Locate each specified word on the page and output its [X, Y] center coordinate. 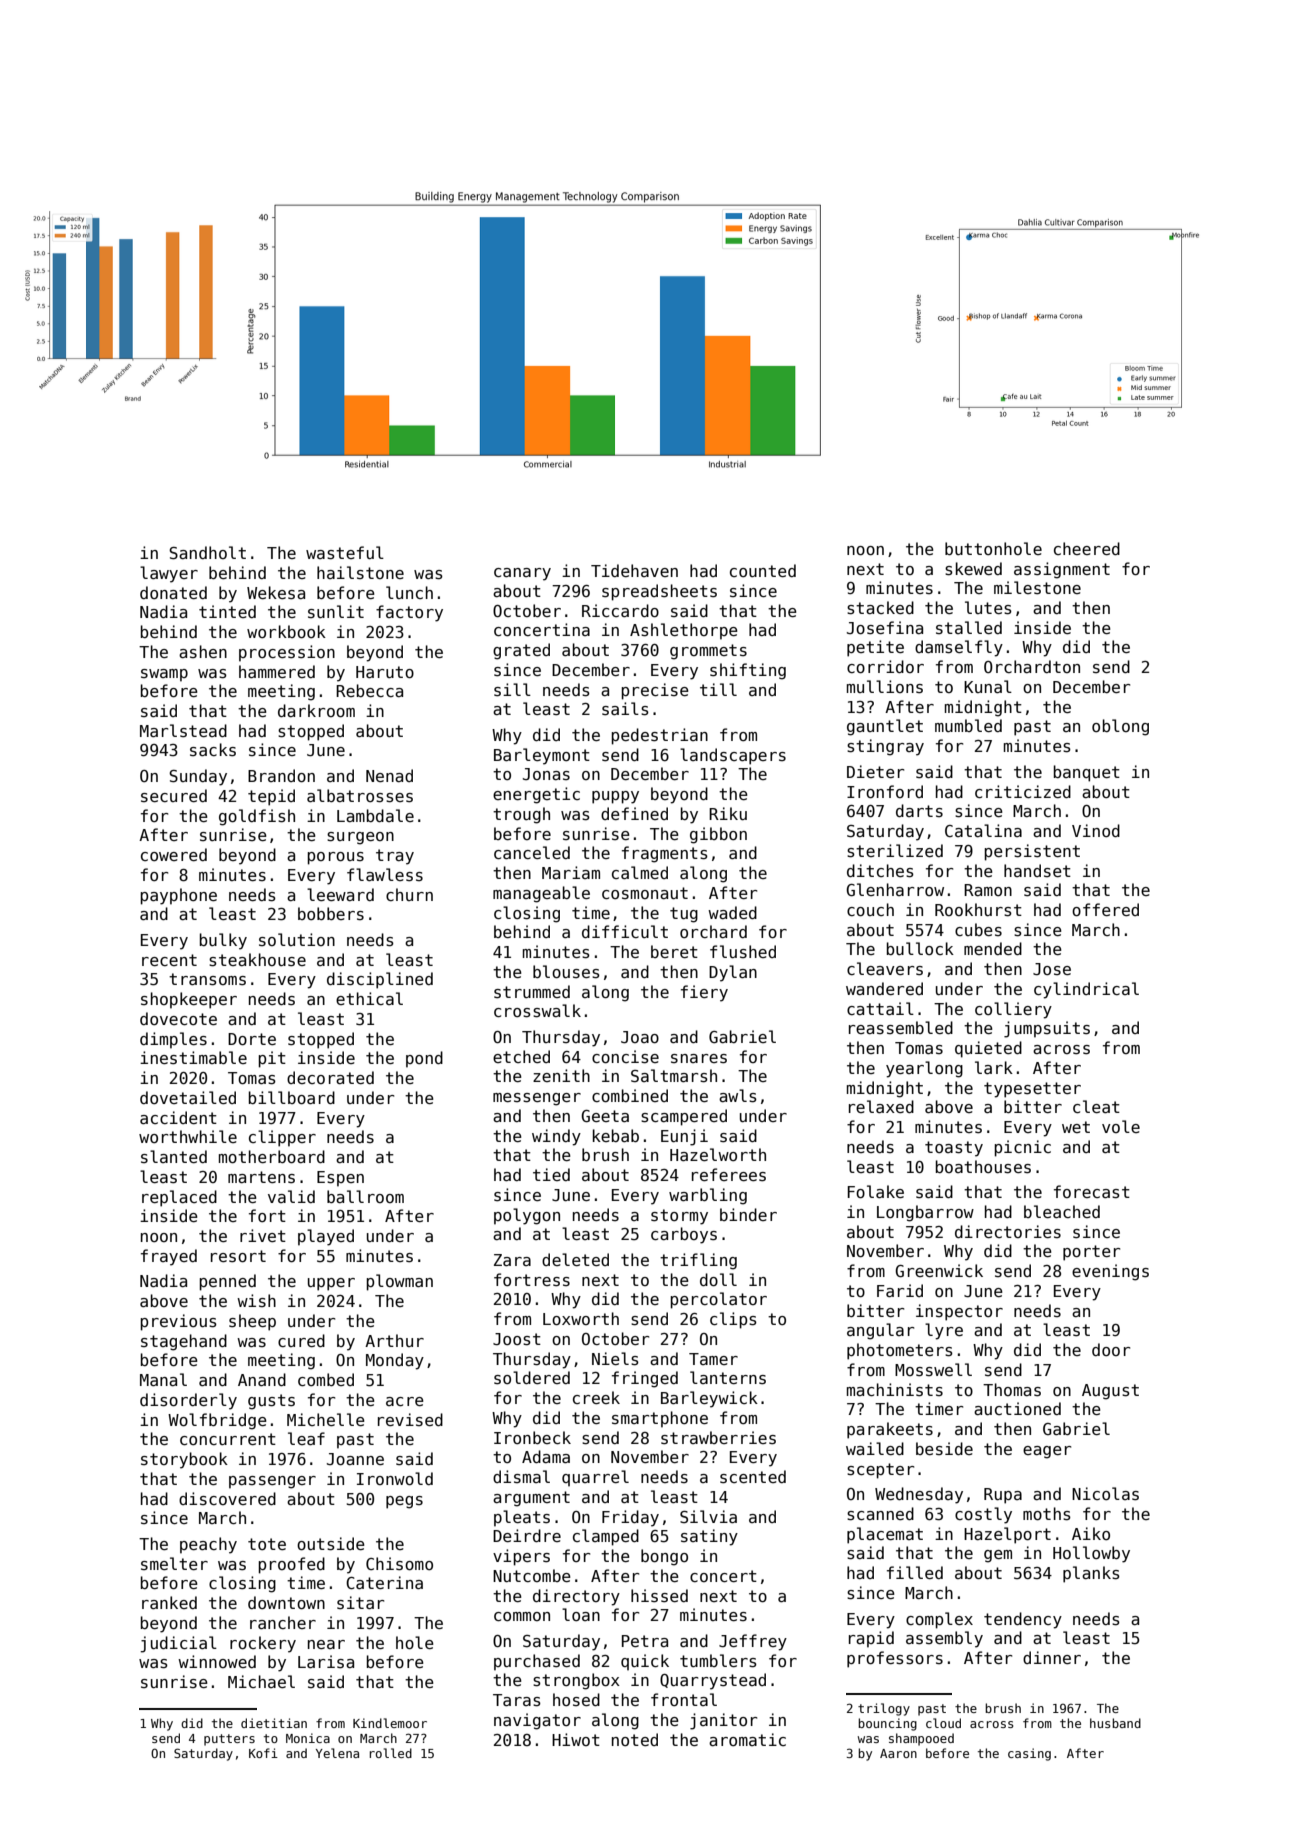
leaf [306, 1438]
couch [870, 909]
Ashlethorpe [684, 631]
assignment [1062, 570]
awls [738, 1096]
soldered [532, 1378]
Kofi [263, 1753]
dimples [173, 1040]
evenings [1110, 1272]
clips [733, 1320]
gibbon [718, 835]
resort [238, 1256]
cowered [174, 854]
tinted [227, 611]
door [1111, 1349]
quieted [988, 1049]
